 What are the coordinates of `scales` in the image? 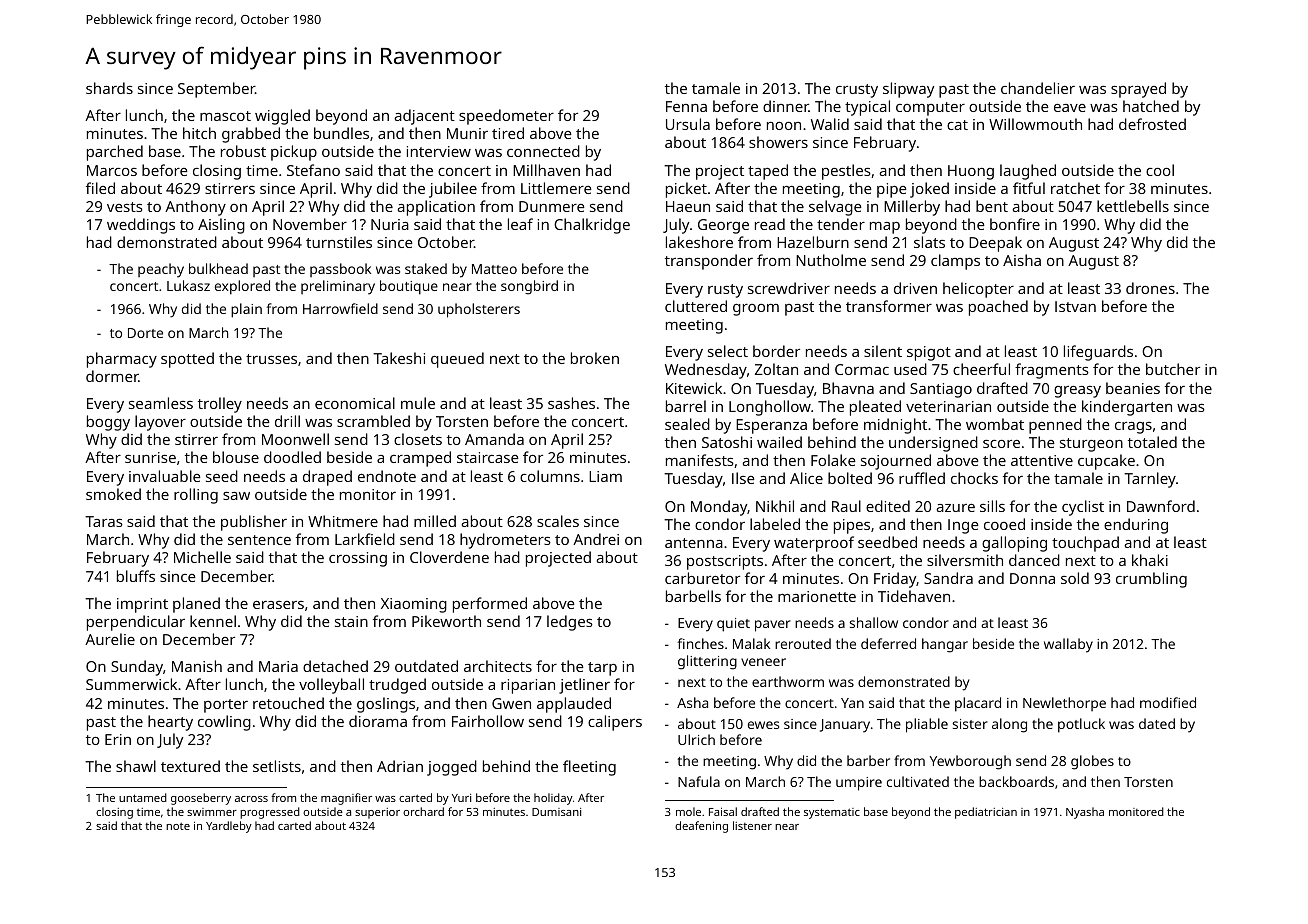 It's located at (558, 521).
